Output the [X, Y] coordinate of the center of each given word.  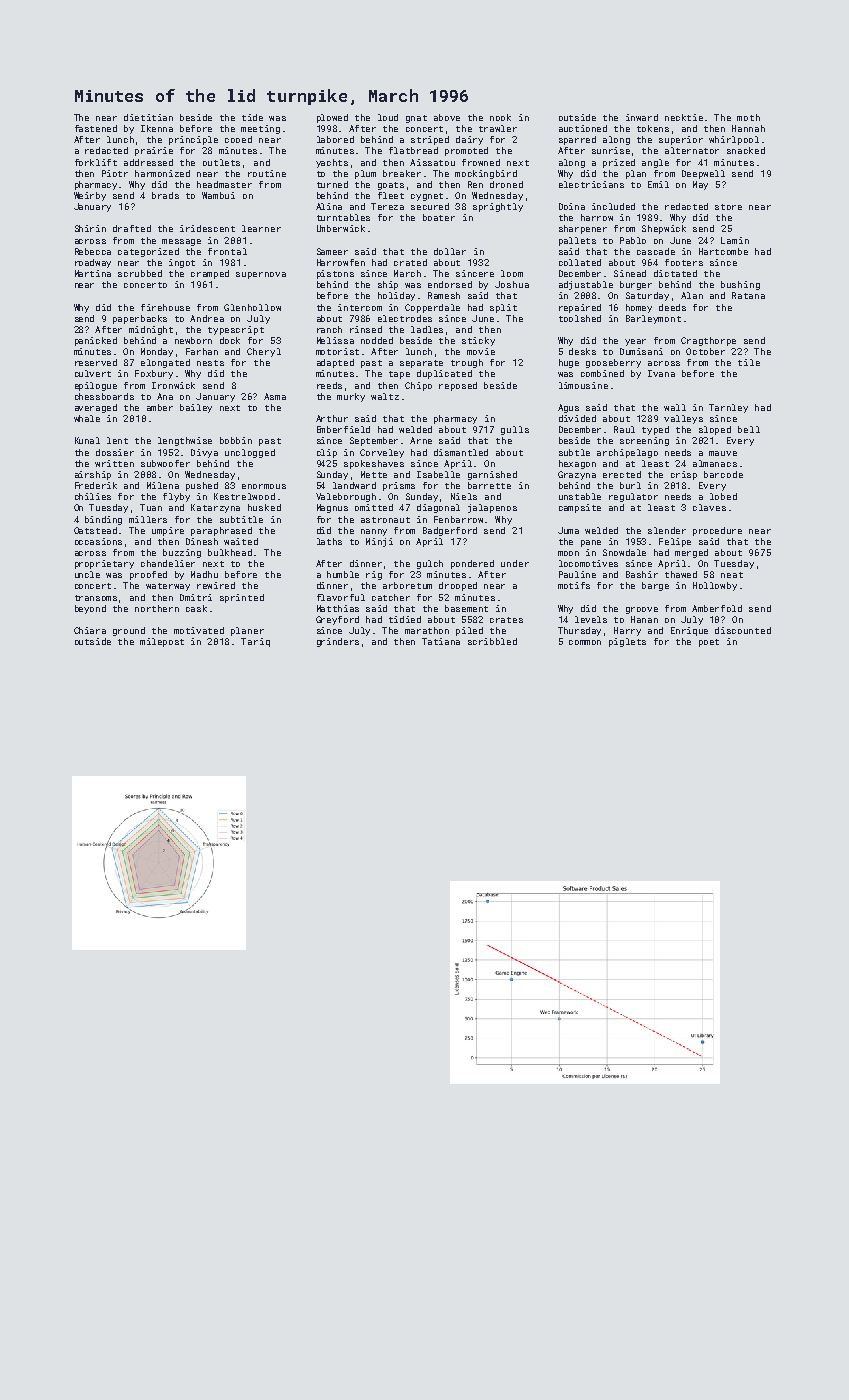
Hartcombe [723, 251]
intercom [360, 307]
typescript [236, 330]
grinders [338, 642]
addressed [148, 162]
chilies [93, 496]
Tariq [255, 642]
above [447, 117]
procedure [717, 531]
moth [748, 117]
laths [329, 541]
